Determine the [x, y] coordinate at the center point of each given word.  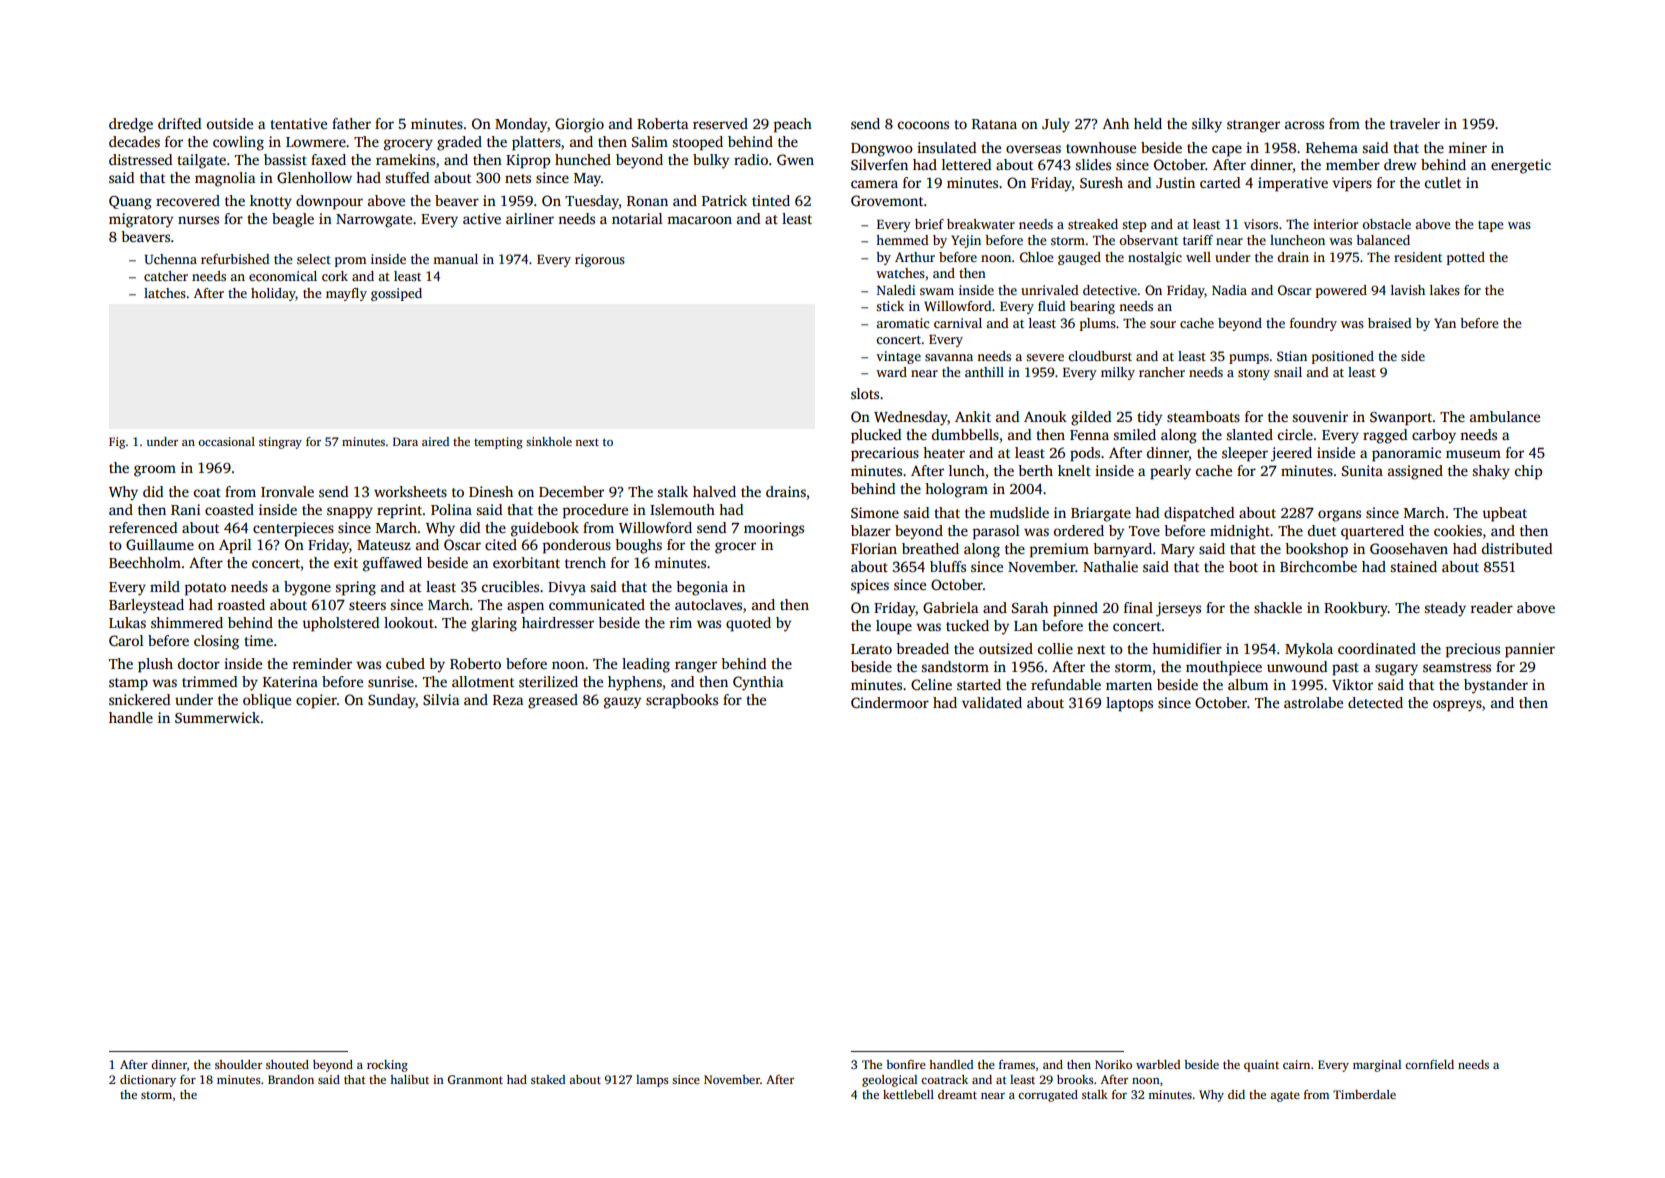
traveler [1415, 123]
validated [992, 702]
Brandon [291, 1079]
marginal [1377, 1066]
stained [1413, 566]
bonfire [906, 1064]
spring [355, 588]
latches [165, 293]
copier [316, 701]
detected [1375, 702]
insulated [946, 147]
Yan [1445, 323]
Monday [521, 125]
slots [865, 393]
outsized [1006, 648]
